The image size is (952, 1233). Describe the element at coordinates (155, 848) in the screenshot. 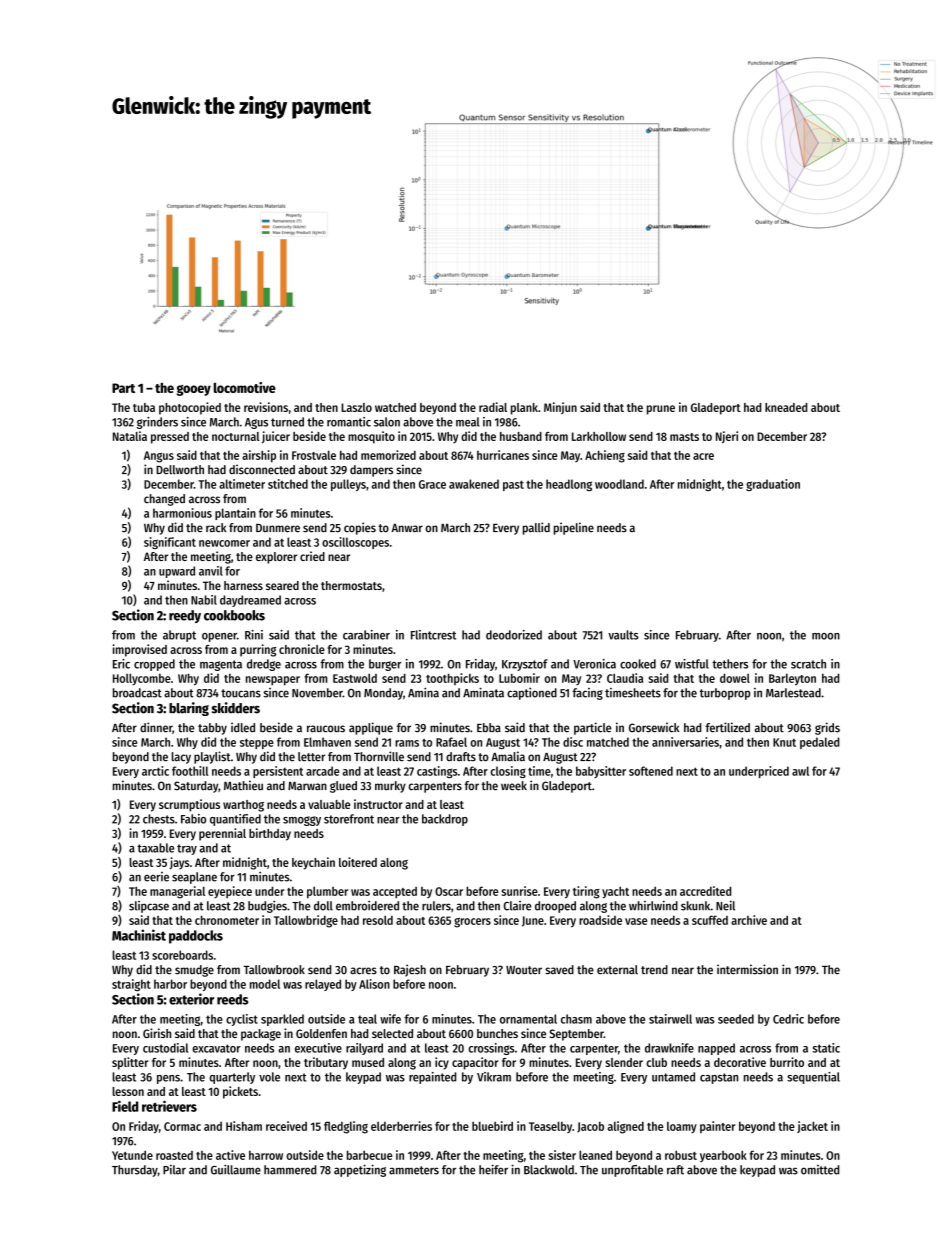

I see `taxable` at that location.
